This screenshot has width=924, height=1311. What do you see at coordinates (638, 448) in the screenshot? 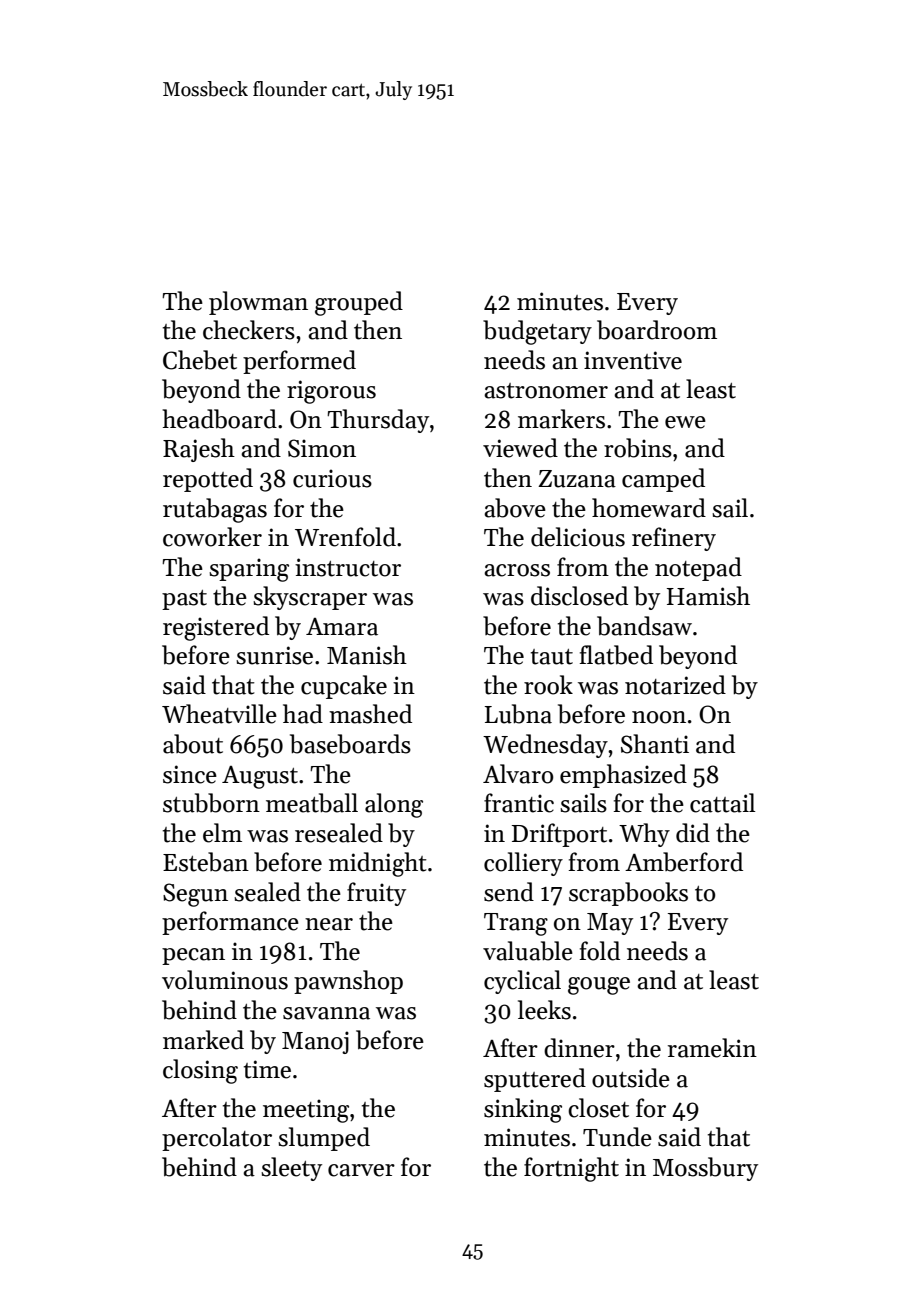
I see `robins` at bounding box center [638, 448].
